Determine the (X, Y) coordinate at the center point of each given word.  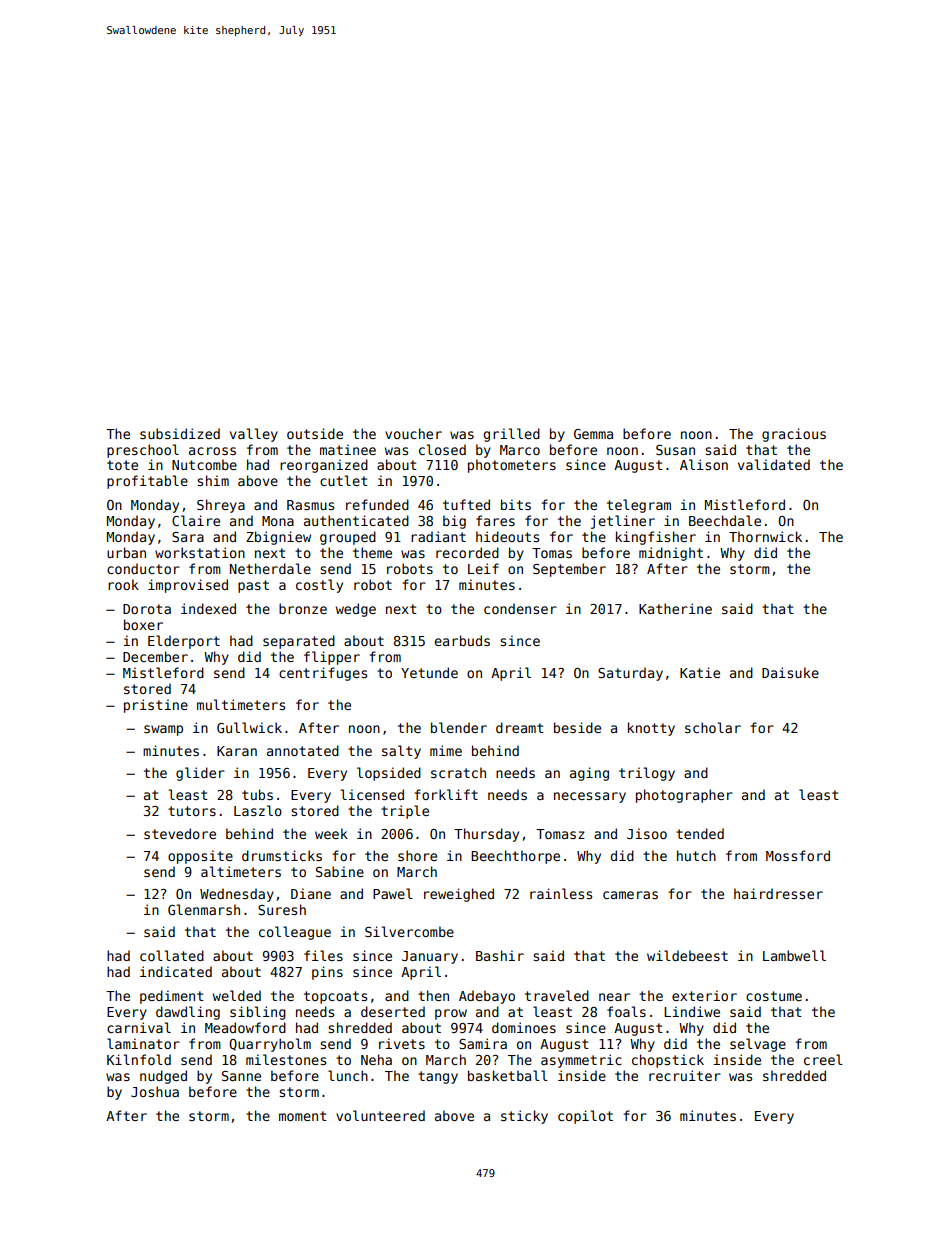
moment (303, 1116)
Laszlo (258, 810)
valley (254, 435)
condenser (520, 608)
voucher (413, 433)
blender (459, 727)
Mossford (798, 855)
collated (172, 955)
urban (126, 552)
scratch (458, 772)
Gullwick (249, 727)
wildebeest (687, 955)
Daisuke (790, 672)
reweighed (459, 895)
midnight (671, 554)
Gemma (593, 434)
